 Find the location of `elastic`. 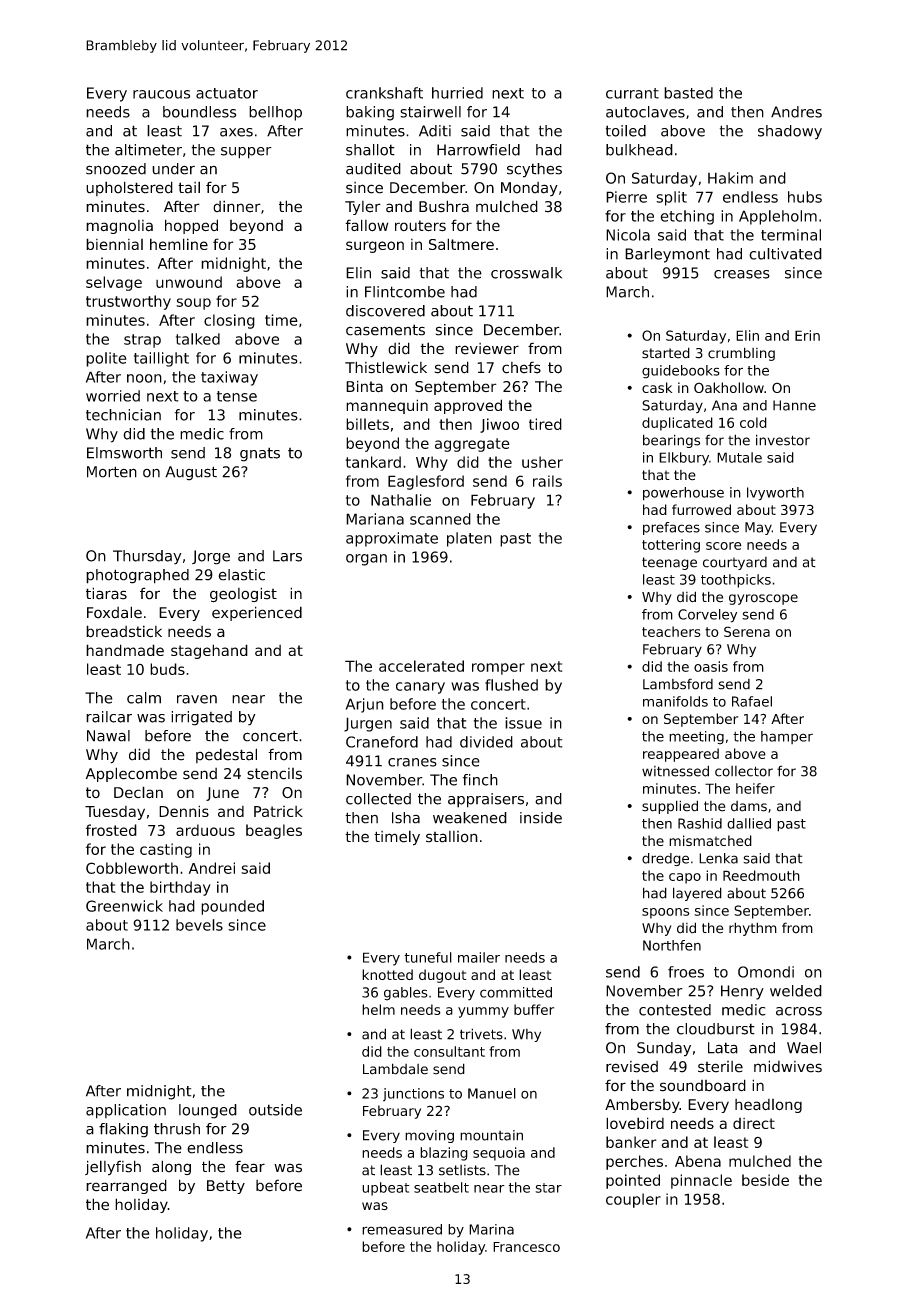

elastic is located at coordinates (241, 575).
